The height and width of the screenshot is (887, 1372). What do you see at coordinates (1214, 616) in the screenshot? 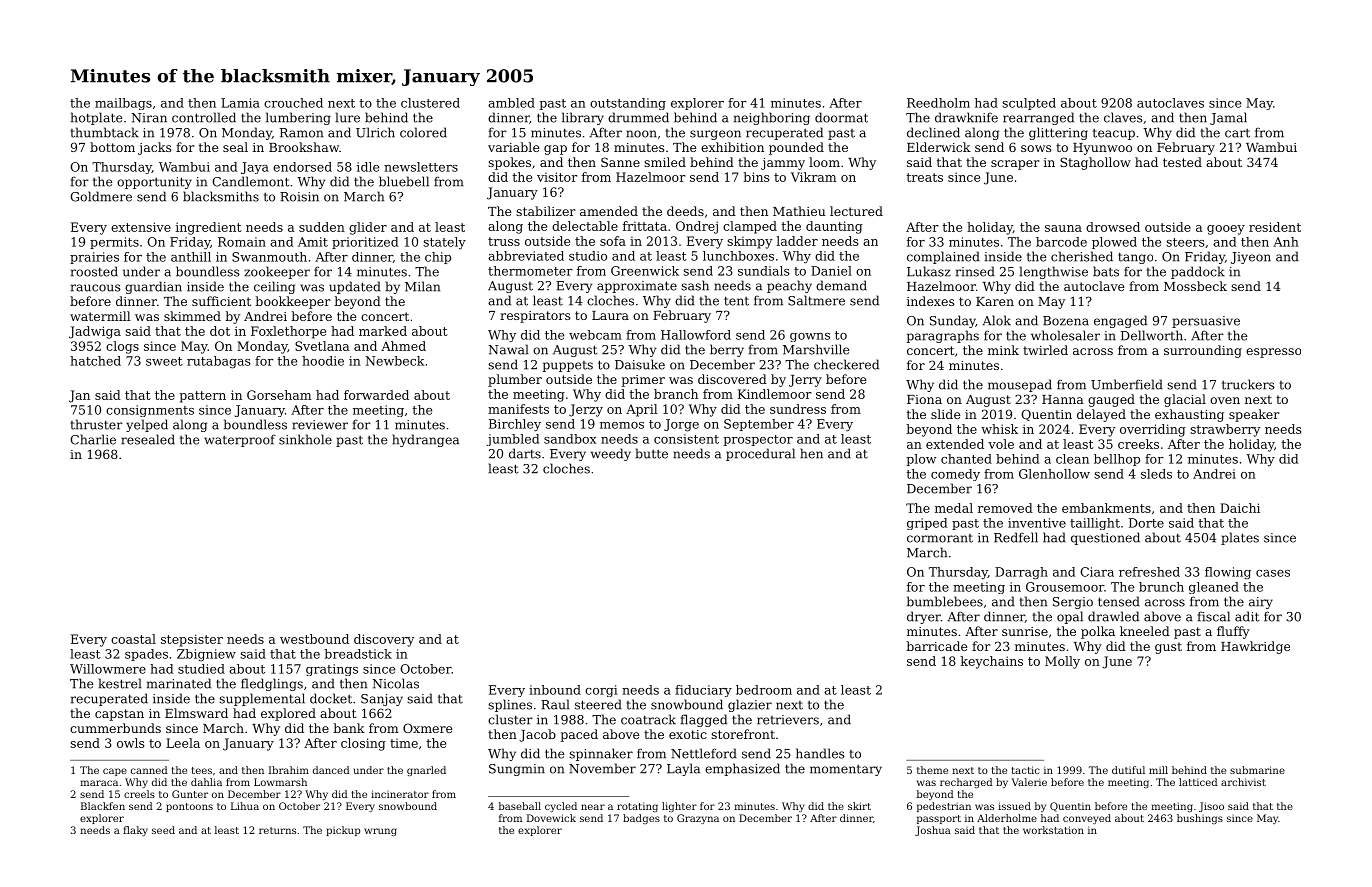
I see `fiscal` at bounding box center [1214, 616].
